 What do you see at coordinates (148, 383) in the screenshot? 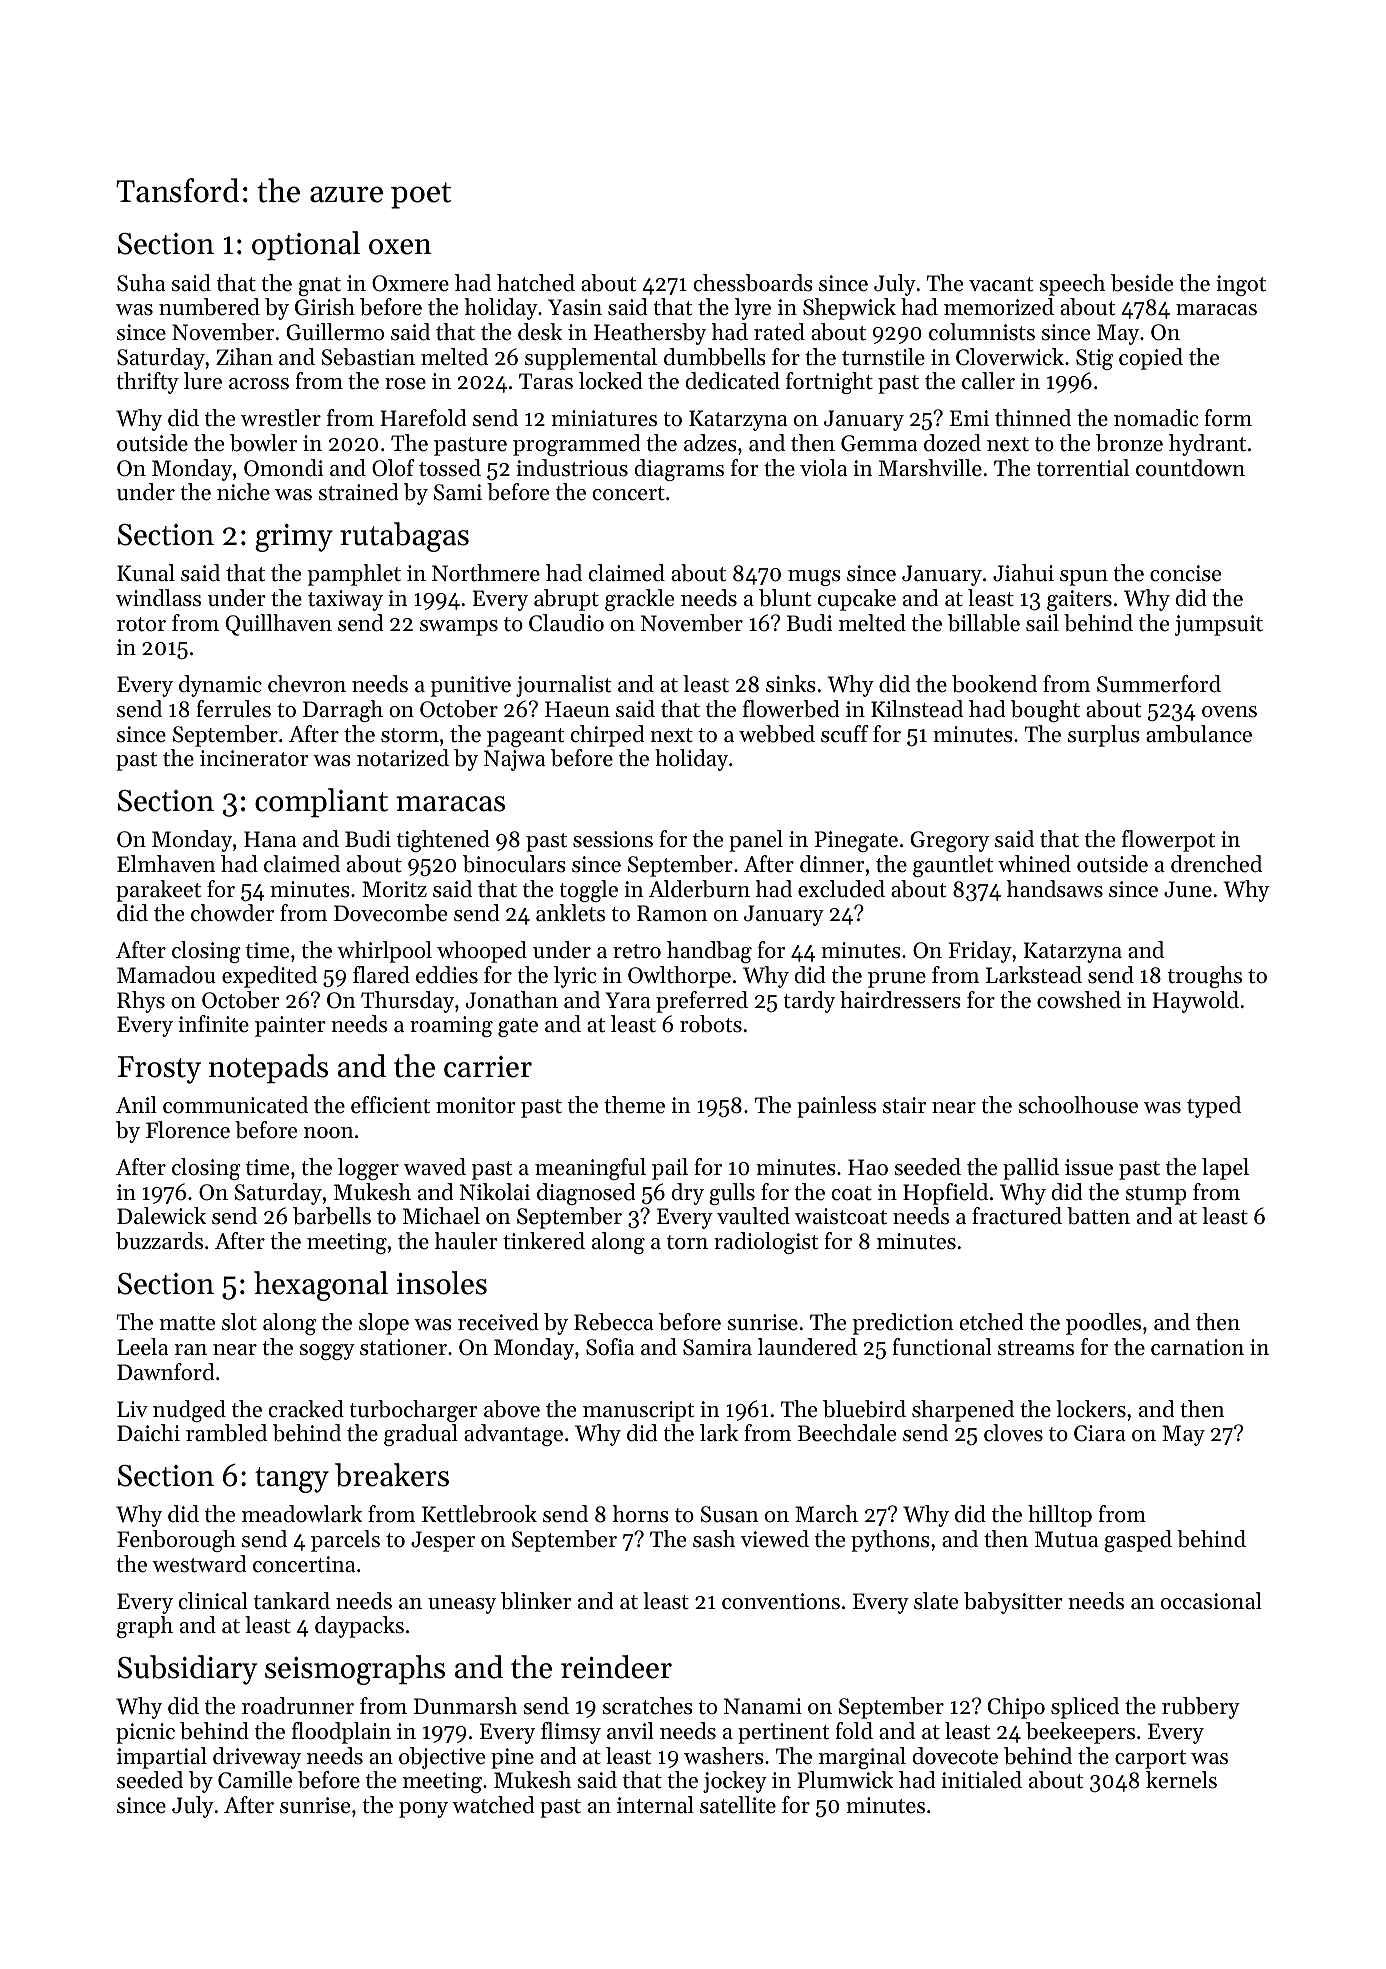
I see `thrifty` at bounding box center [148, 383].
